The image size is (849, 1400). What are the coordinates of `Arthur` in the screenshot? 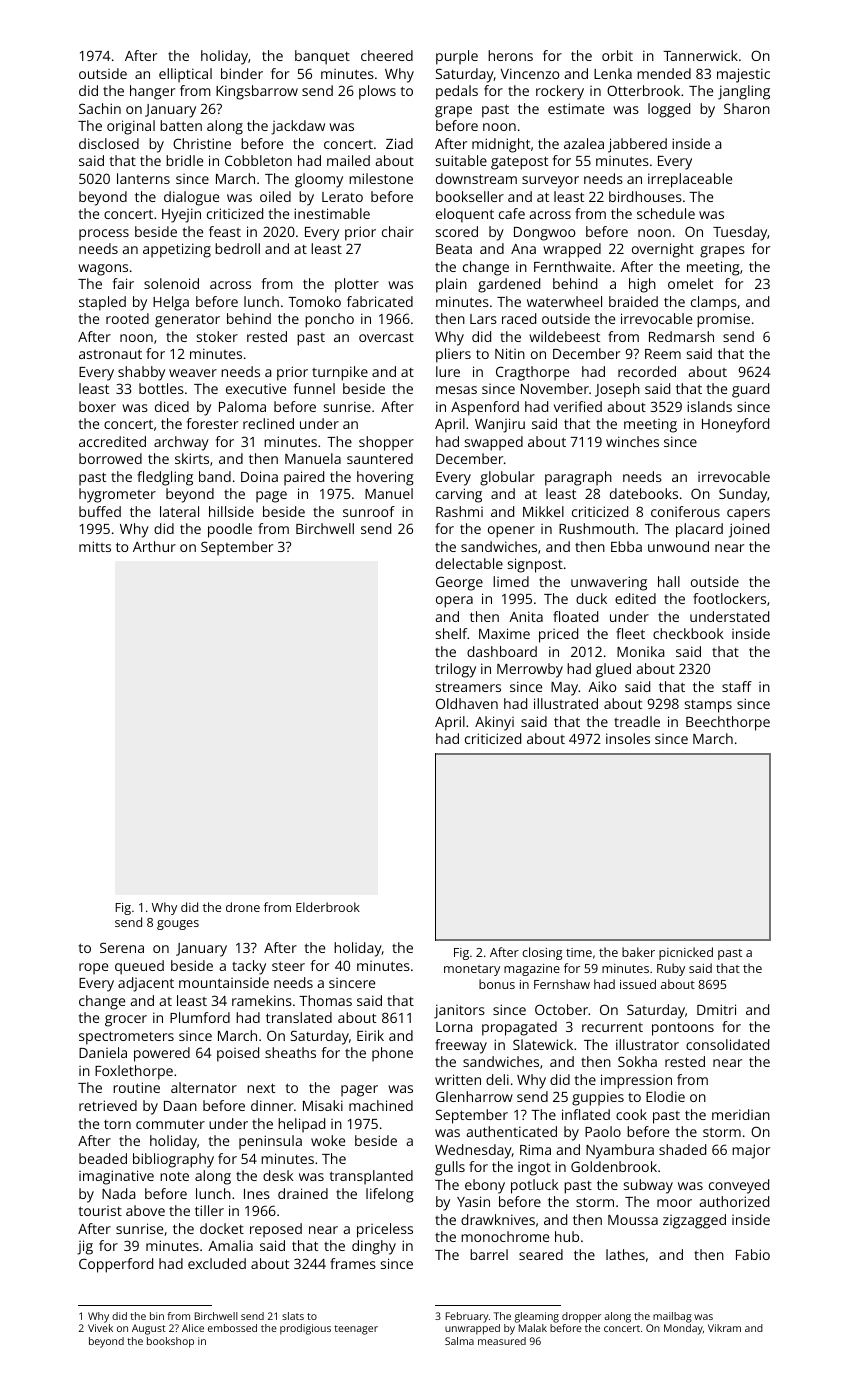 It's located at (154, 546).
